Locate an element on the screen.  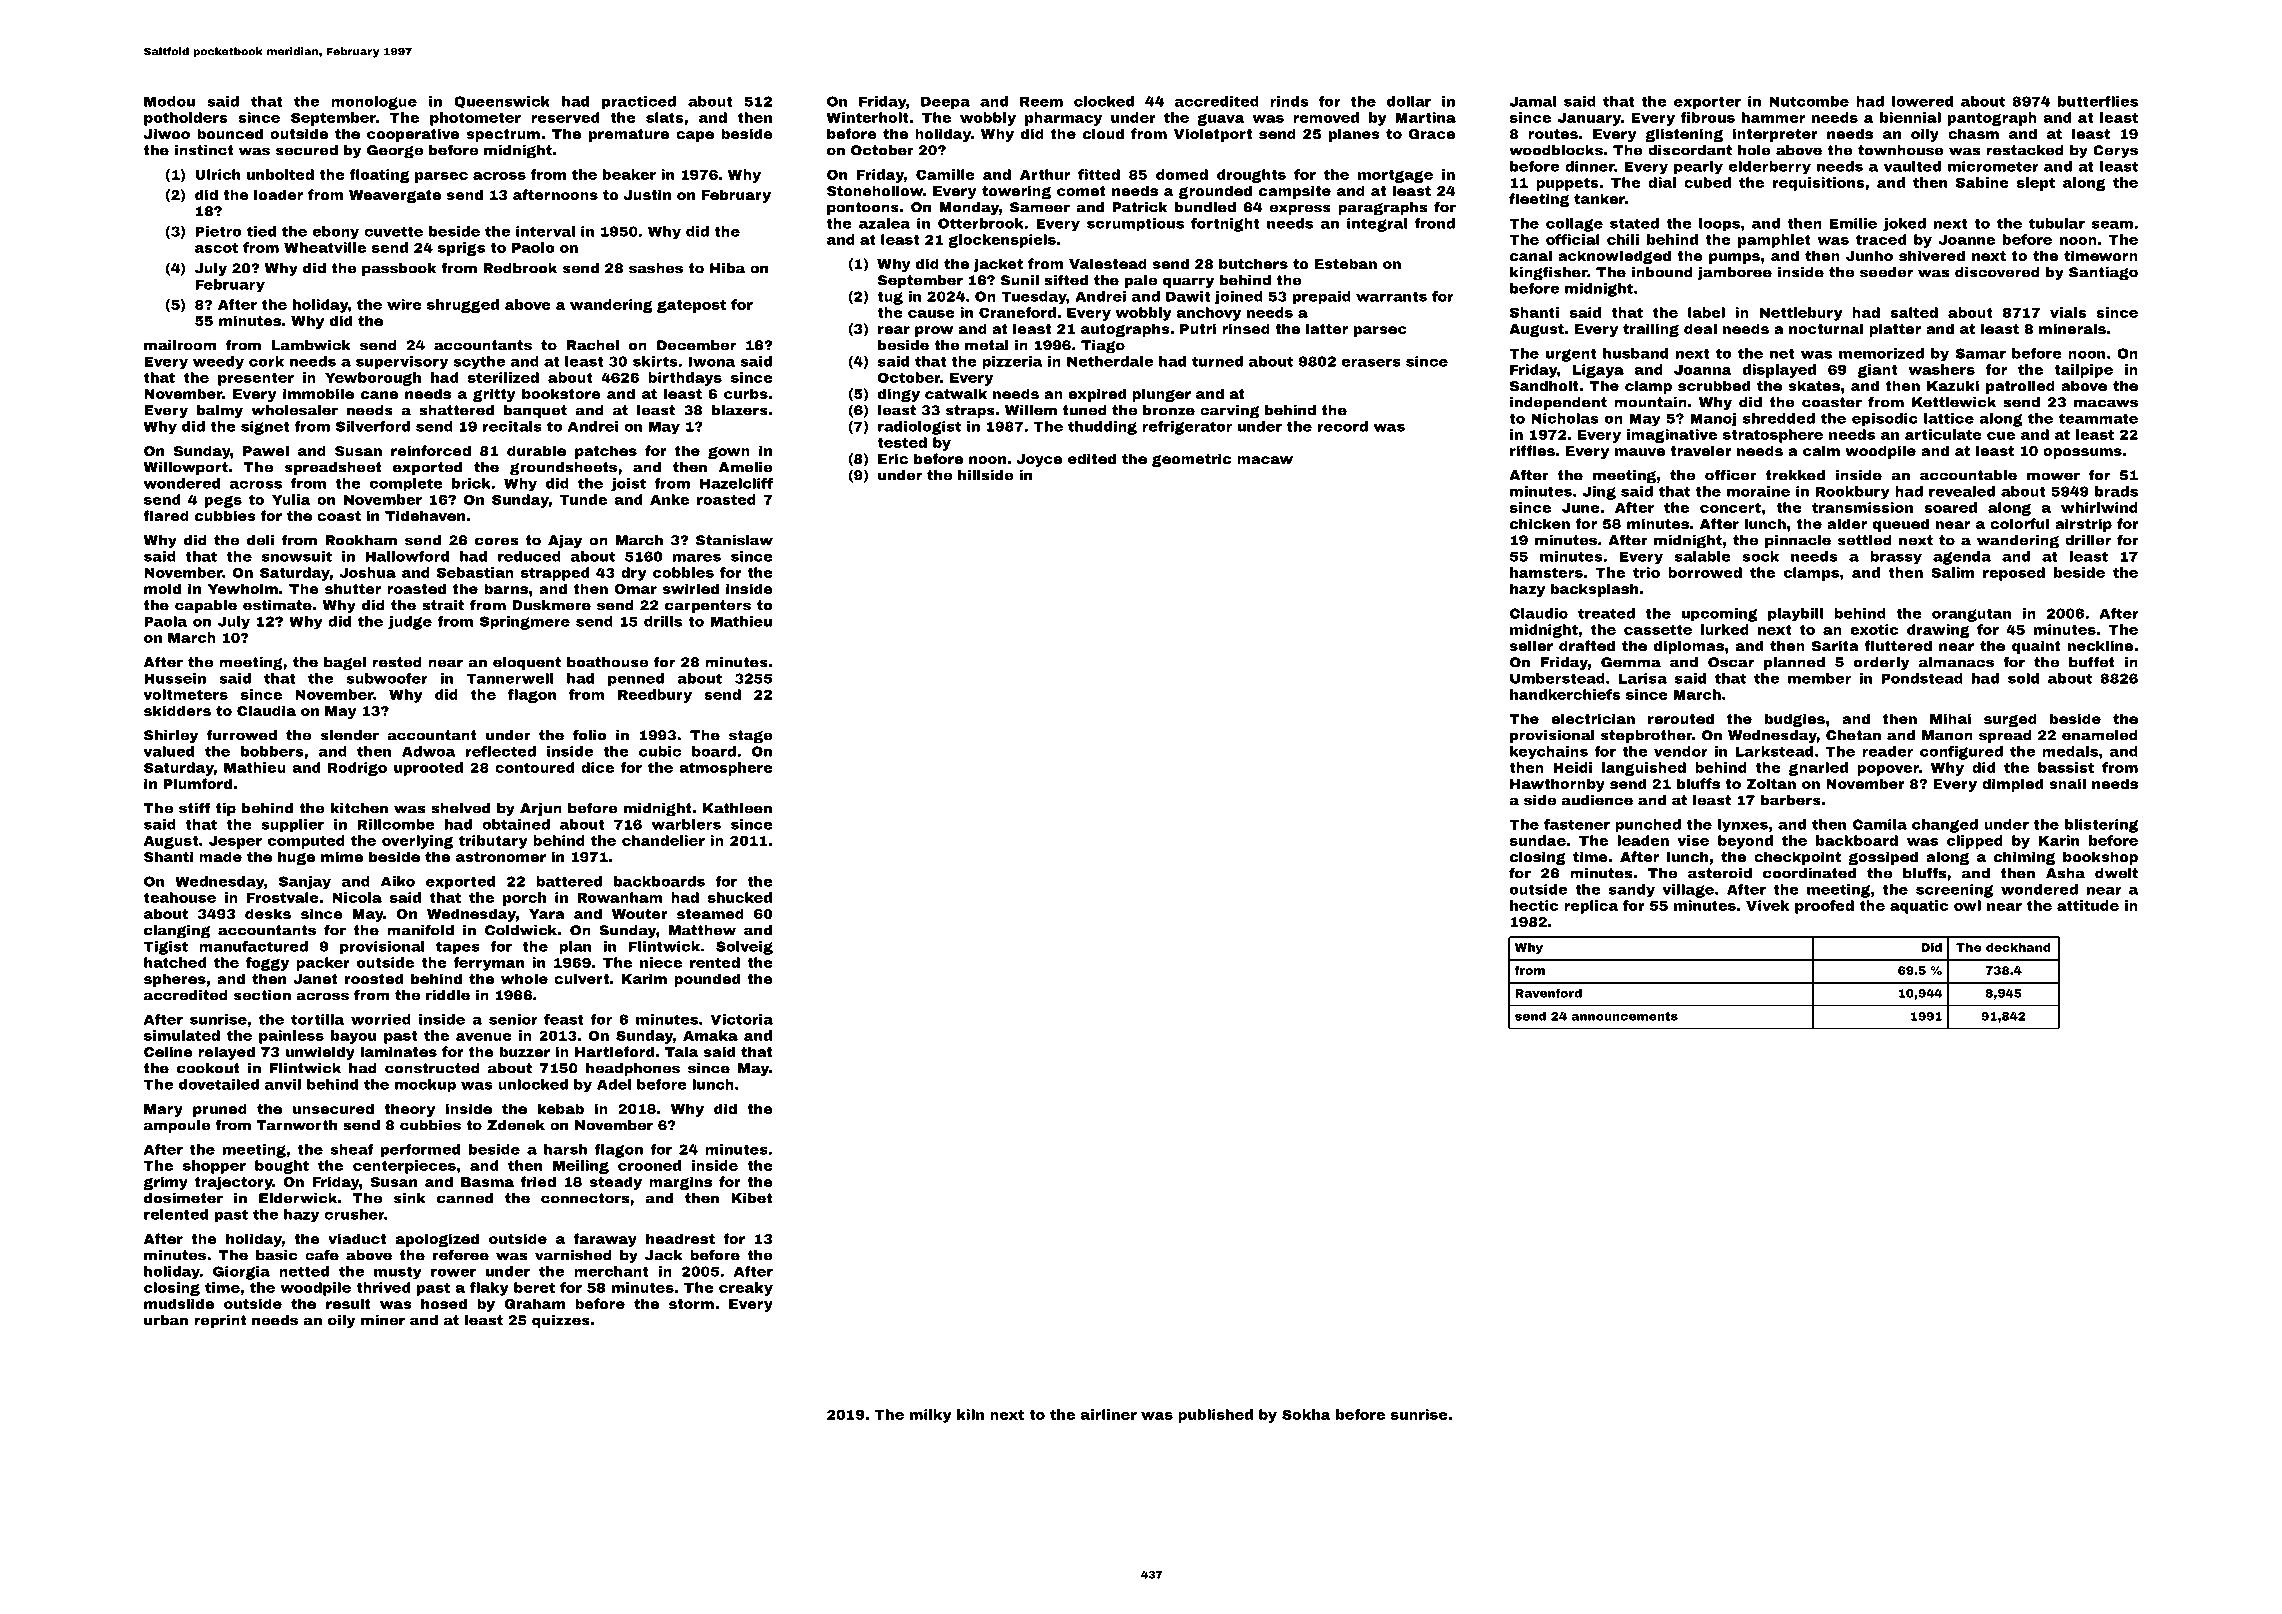
Kibet is located at coordinates (751, 1198).
